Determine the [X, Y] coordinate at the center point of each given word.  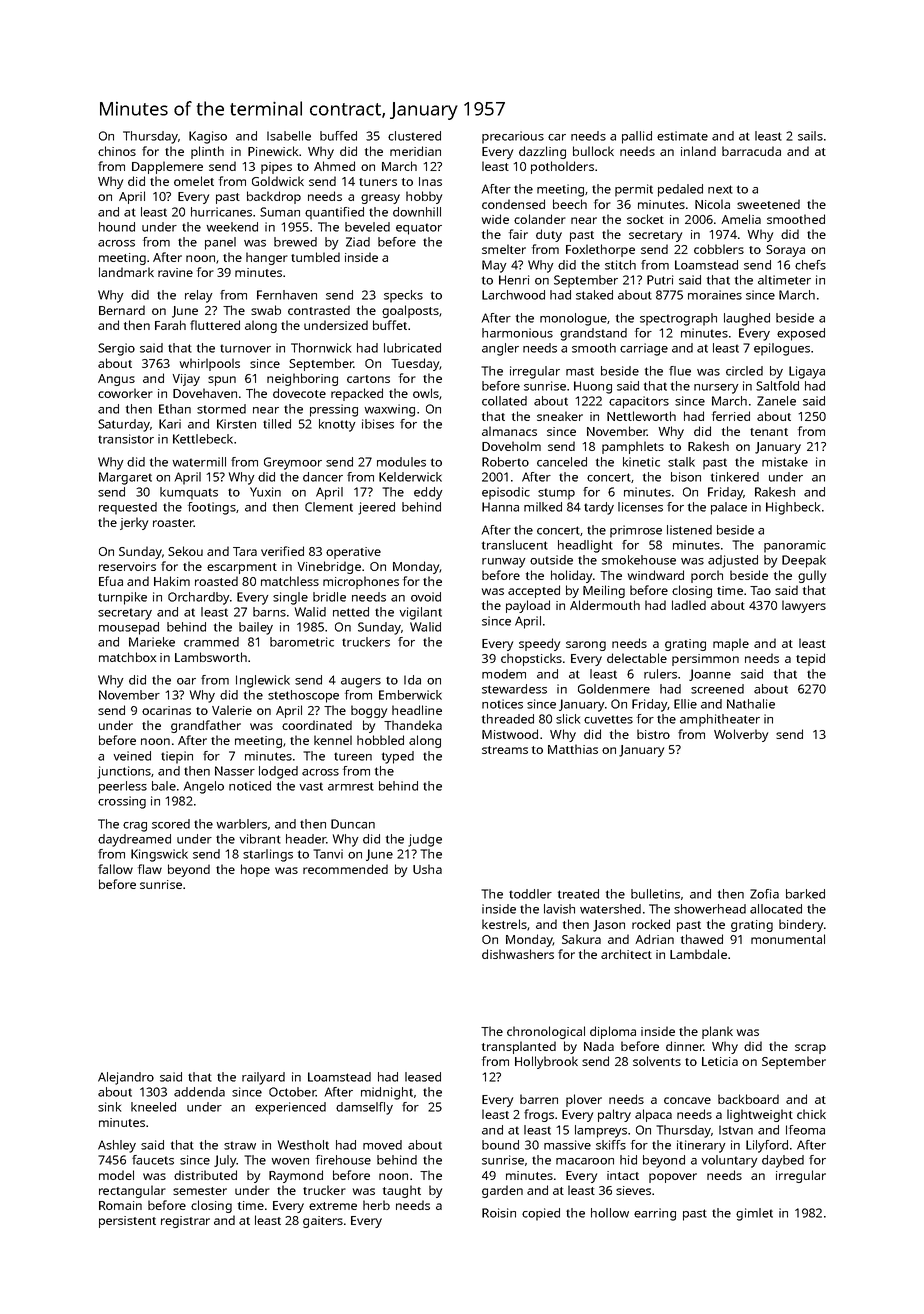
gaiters [323, 1222]
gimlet [754, 1214]
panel [220, 243]
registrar [185, 1222]
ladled [689, 605]
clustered [414, 136]
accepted [534, 591]
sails [810, 136]
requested [128, 508]
